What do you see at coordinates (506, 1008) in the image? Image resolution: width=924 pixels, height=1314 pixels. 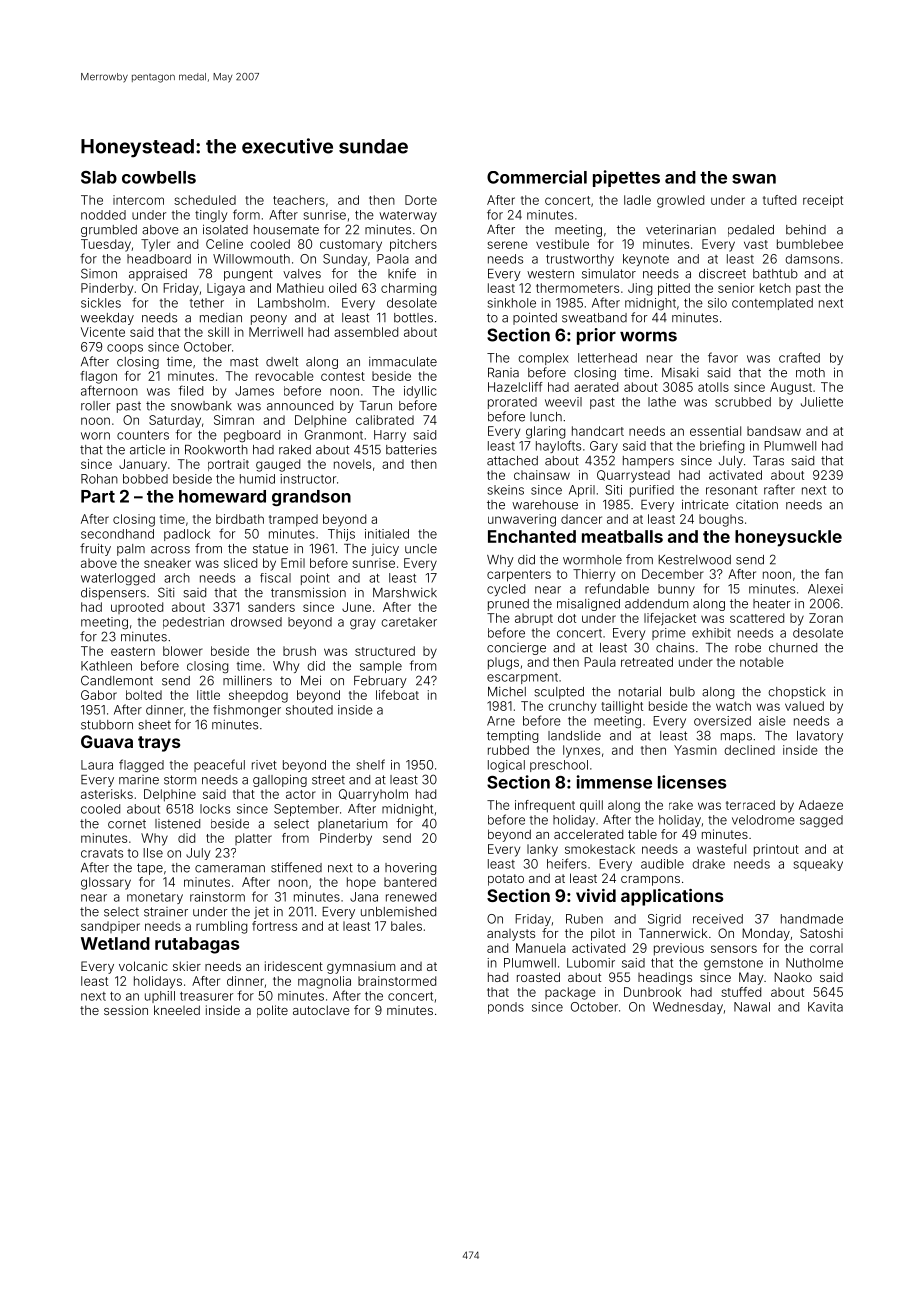 I see `ponds` at bounding box center [506, 1008].
